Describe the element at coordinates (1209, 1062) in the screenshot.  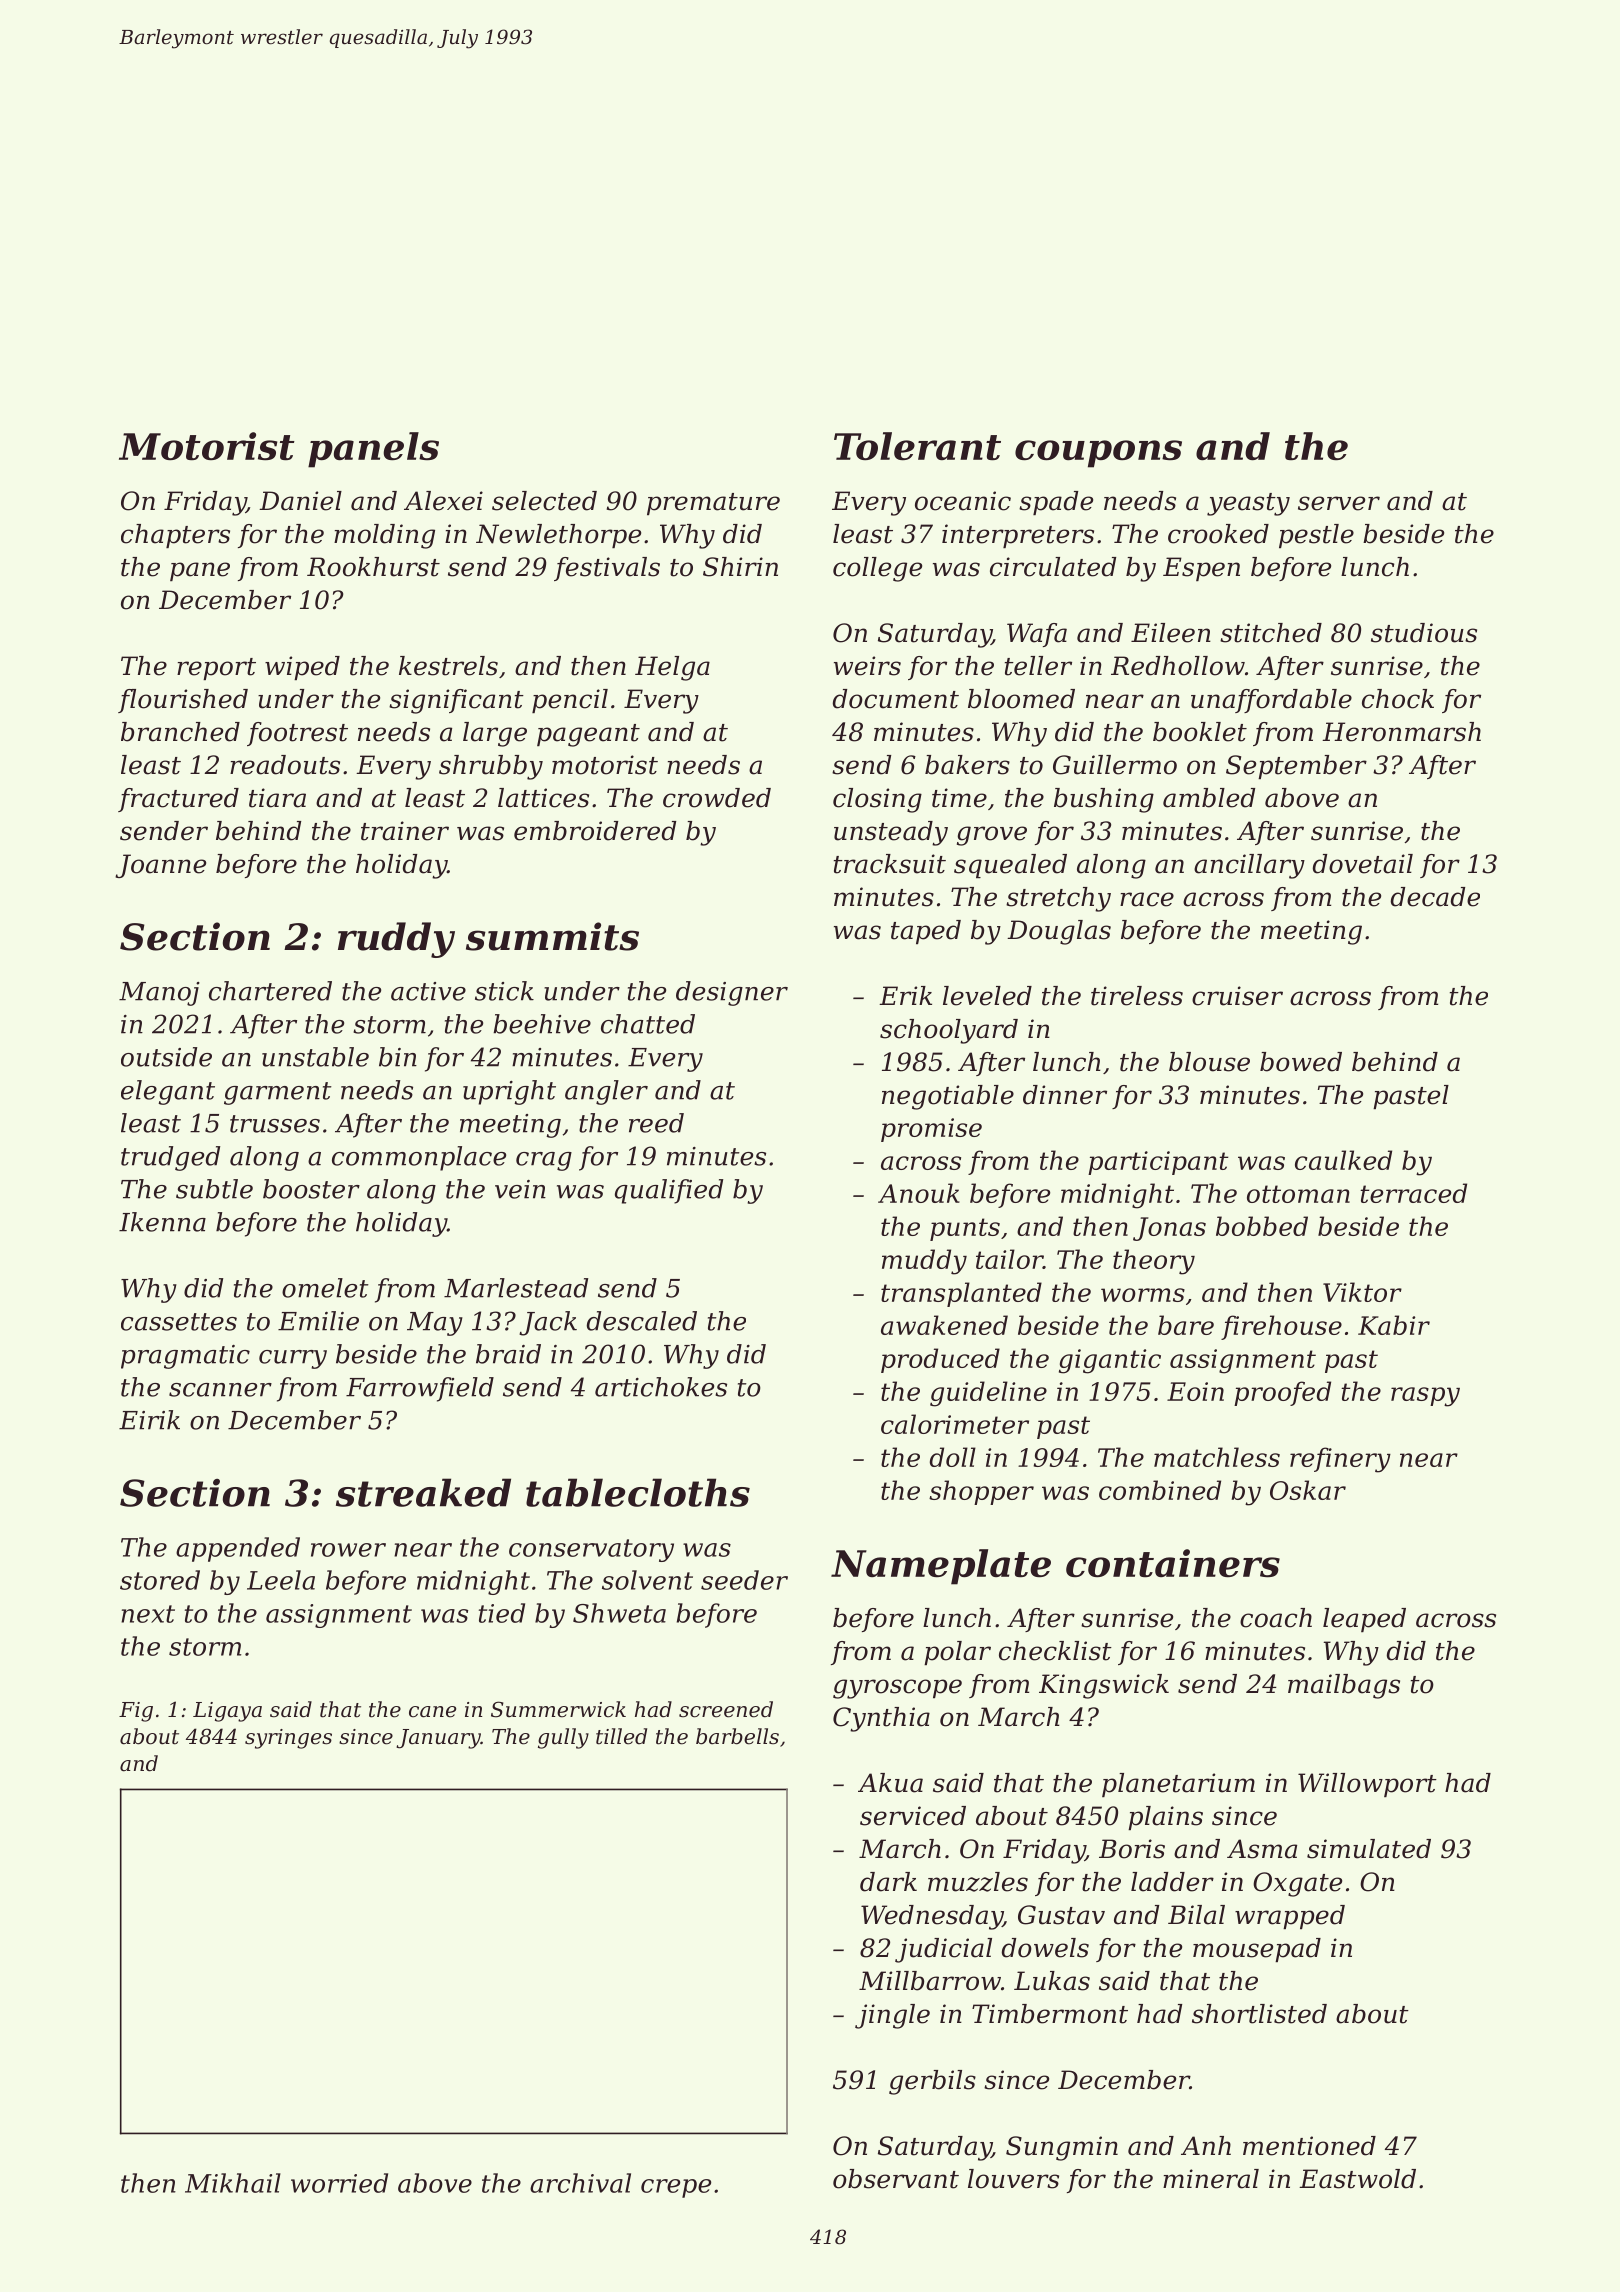
I see `blouse` at that location.
